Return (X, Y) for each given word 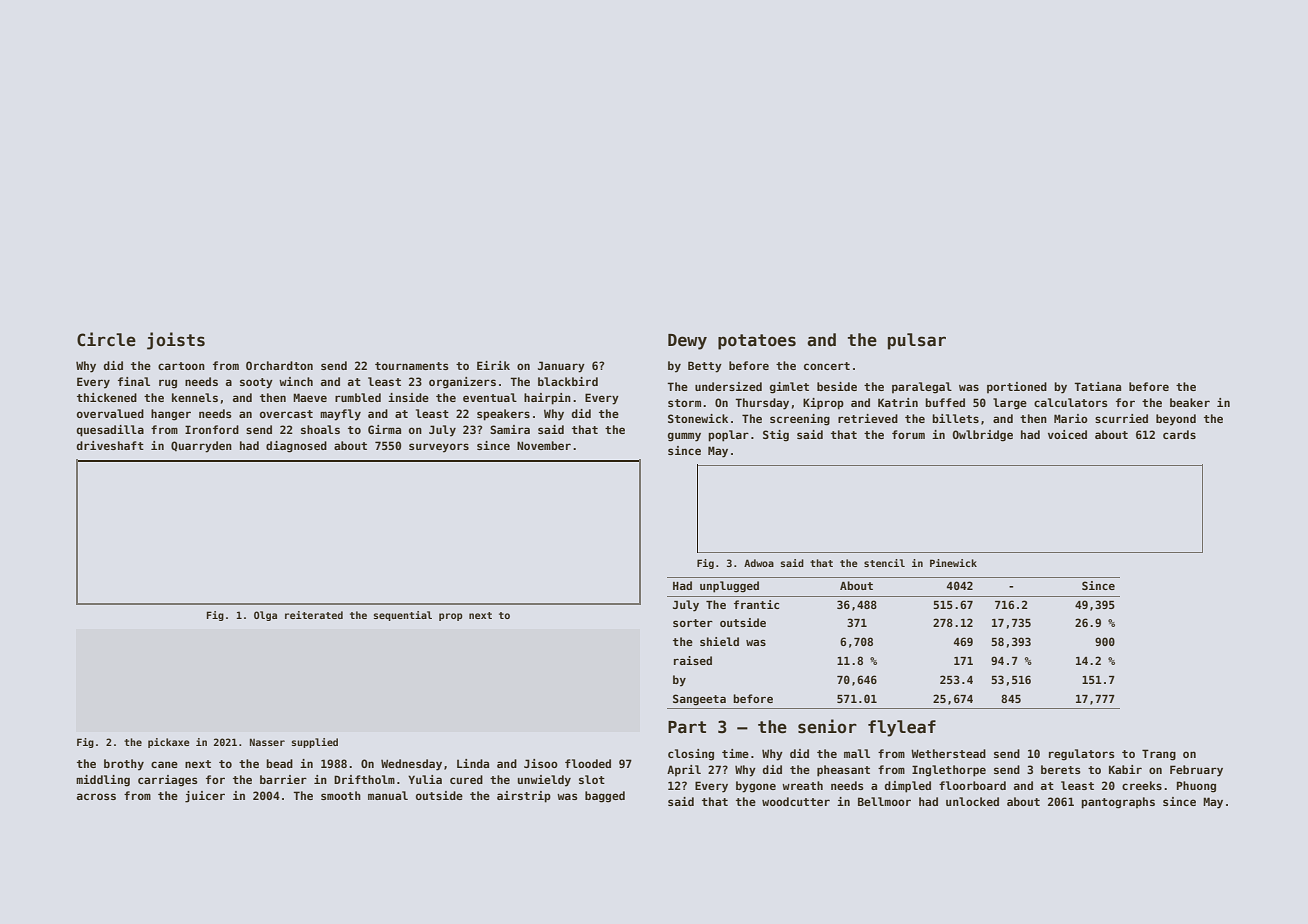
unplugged (729, 587)
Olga (265, 616)
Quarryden (201, 447)
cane (164, 764)
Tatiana (1097, 386)
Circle (106, 339)
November (544, 445)
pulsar (917, 341)
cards (1179, 434)
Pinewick (953, 563)
